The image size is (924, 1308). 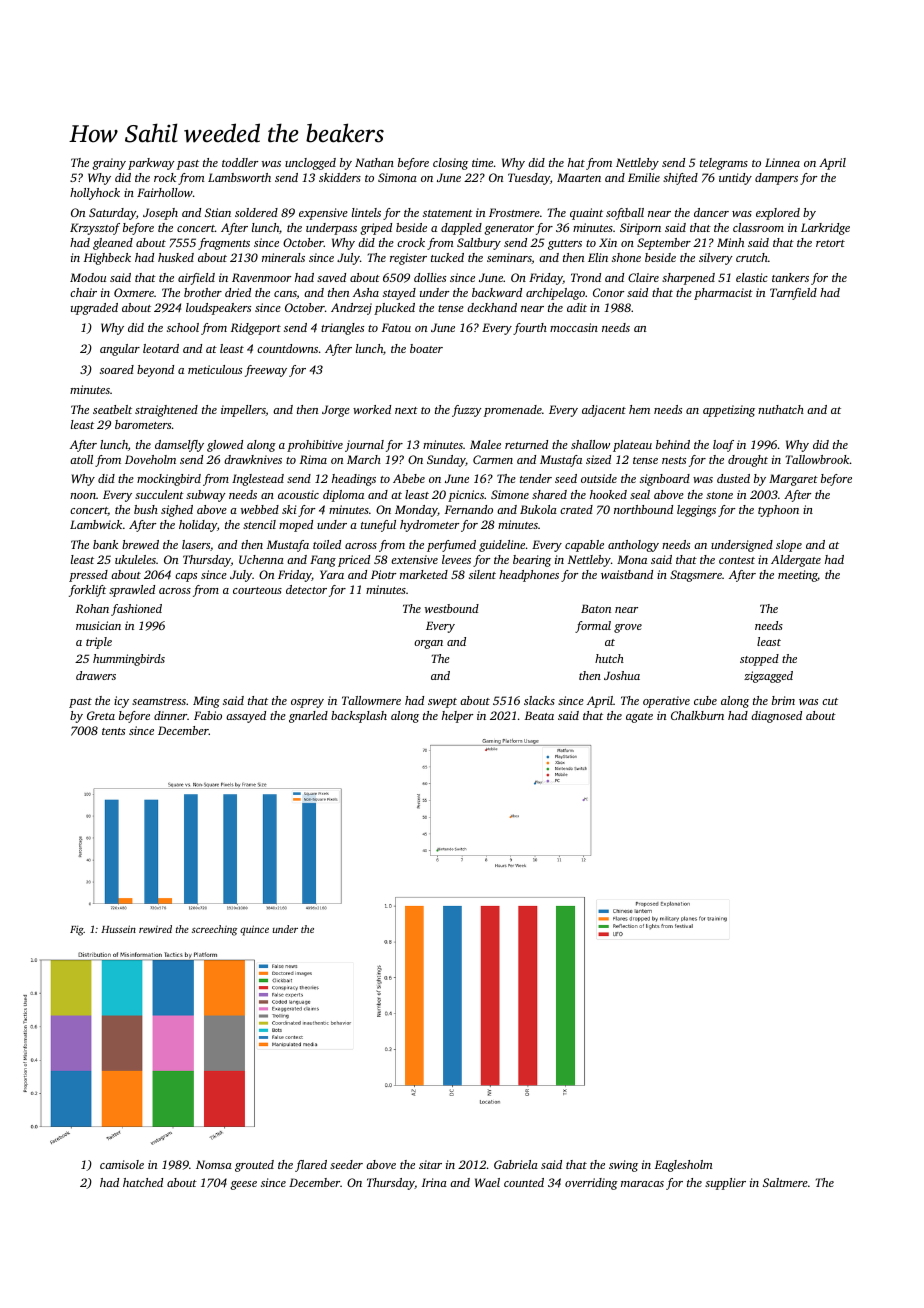 I want to click on closing, so click(x=450, y=164).
